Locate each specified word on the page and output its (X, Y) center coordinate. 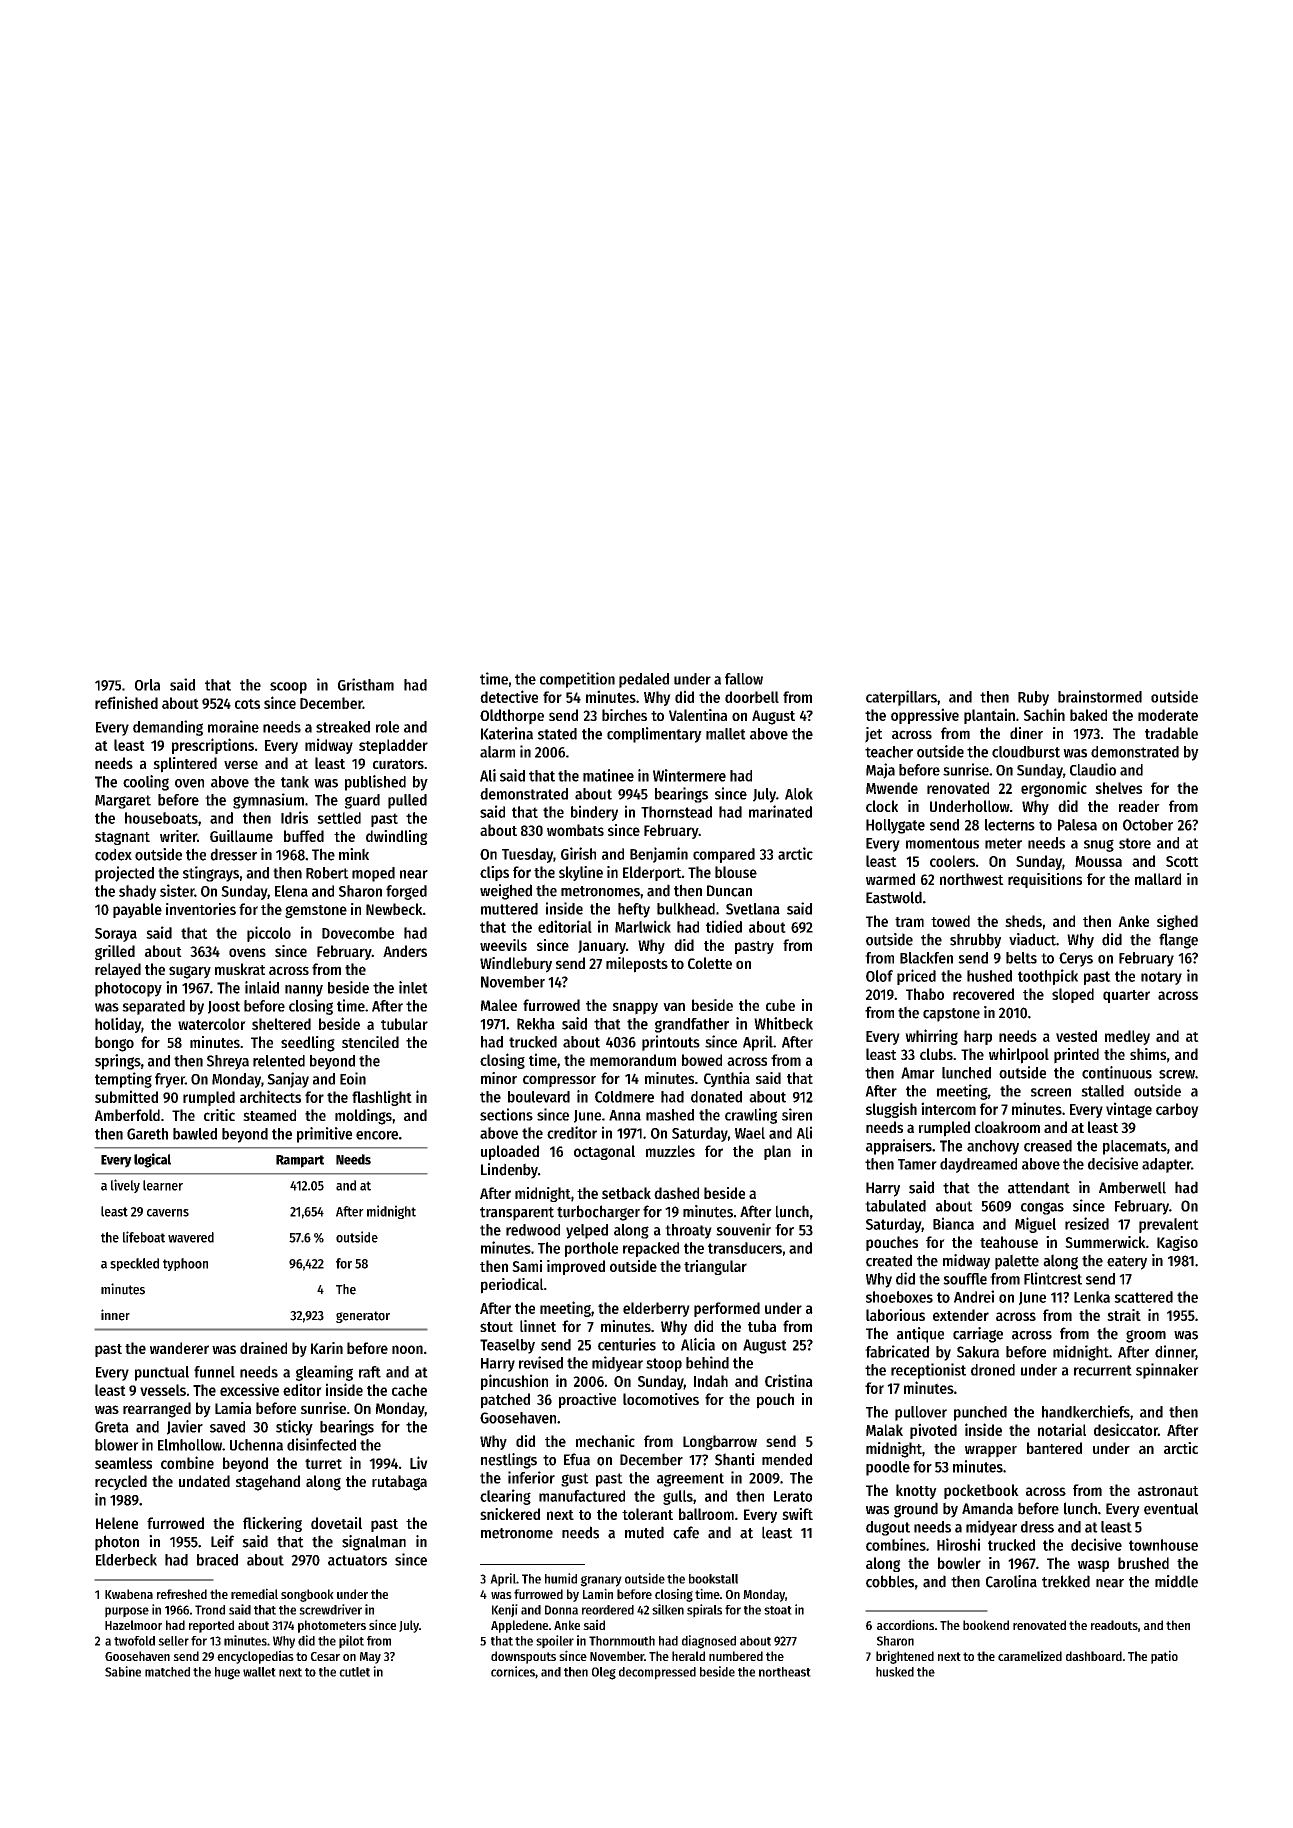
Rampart (300, 1161)
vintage (1129, 1110)
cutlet (354, 1672)
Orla (147, 685)
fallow (744, 679)
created (889, 1260)
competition (577, 680)
